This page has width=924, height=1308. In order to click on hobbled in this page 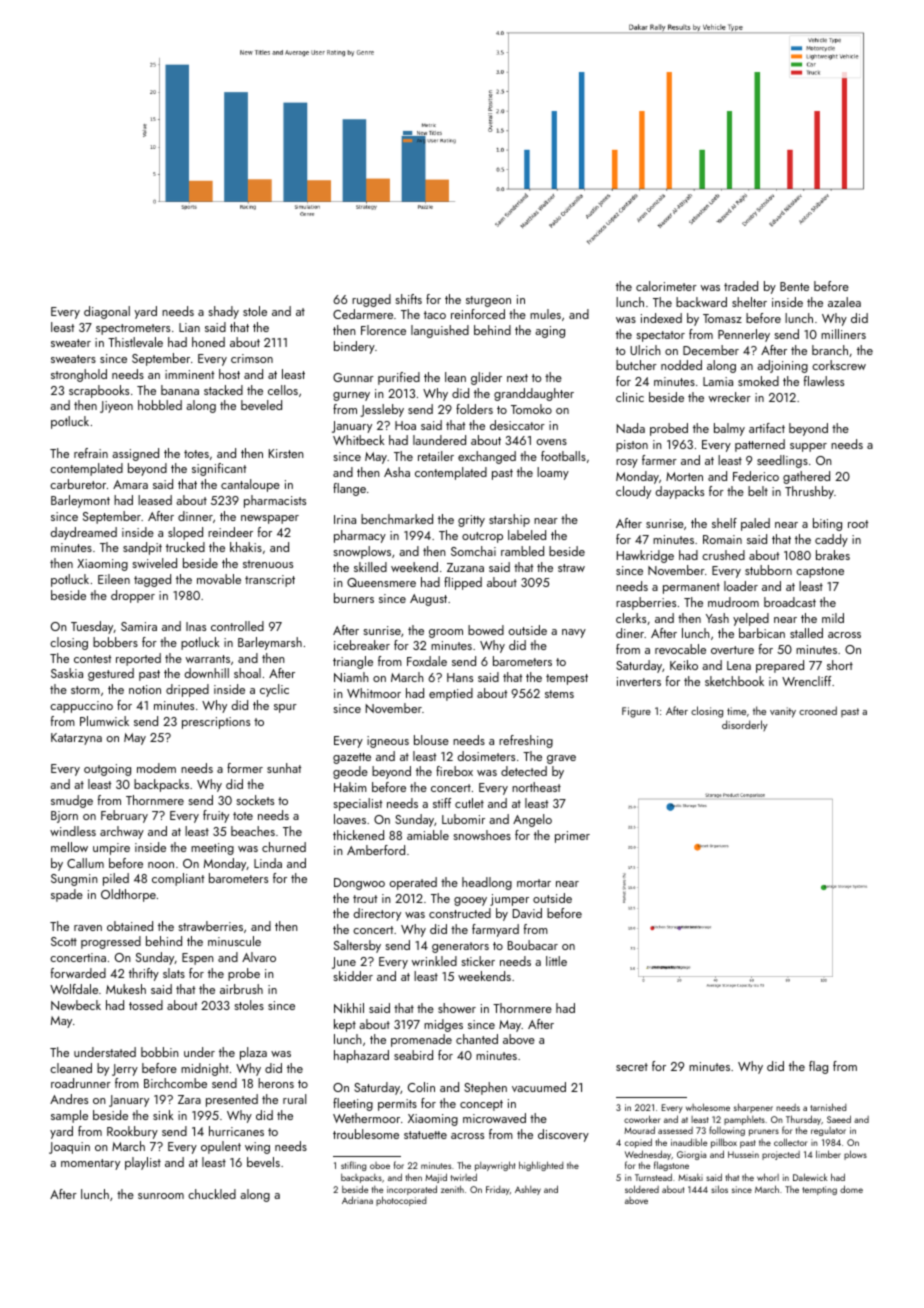, I will do `click(160, 405)`.
